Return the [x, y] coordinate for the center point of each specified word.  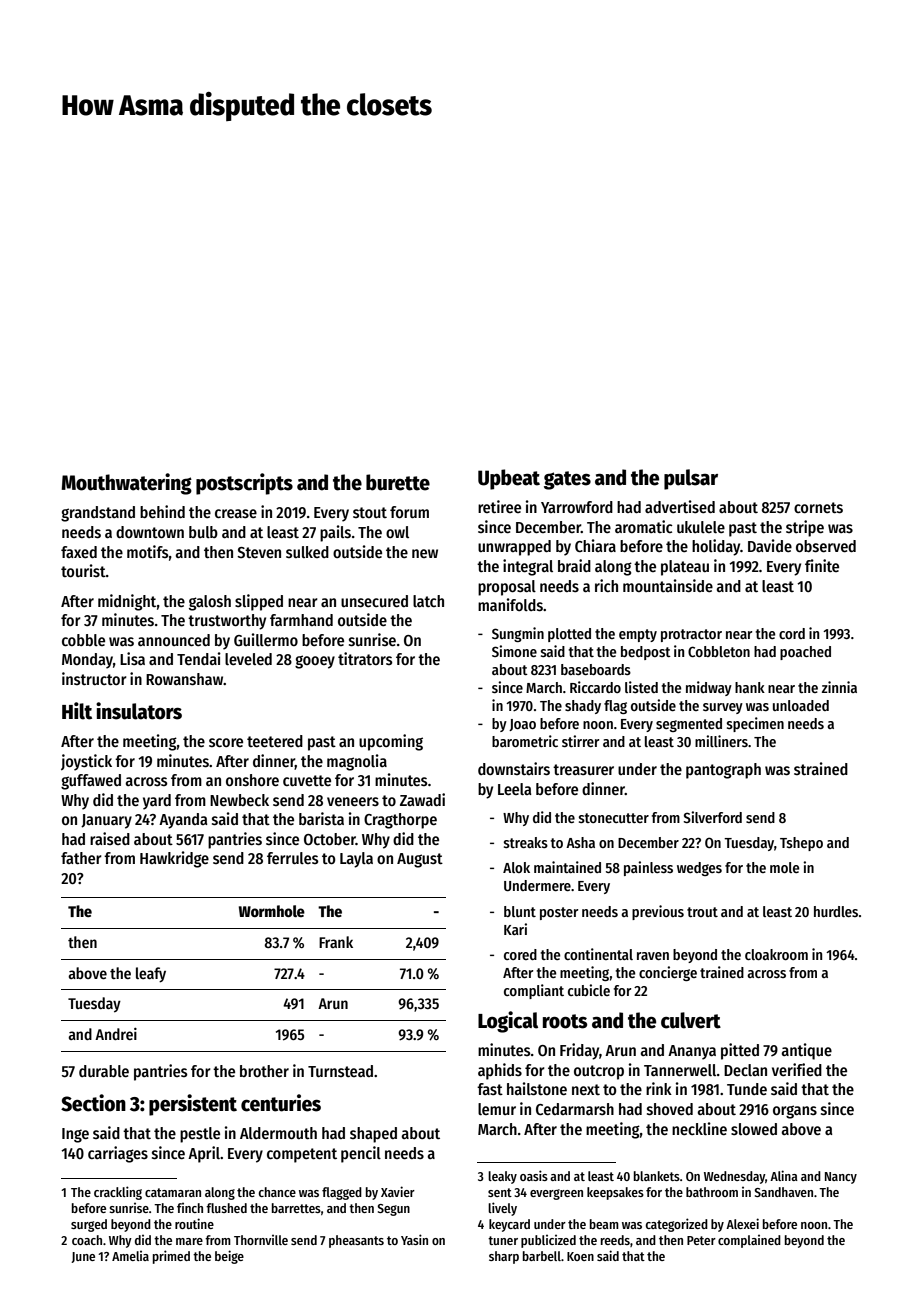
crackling [118, 1193]
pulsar [691, 479]
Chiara [595, 545]
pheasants [356, 1241]
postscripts [244, 484]
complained [749, 1241]
